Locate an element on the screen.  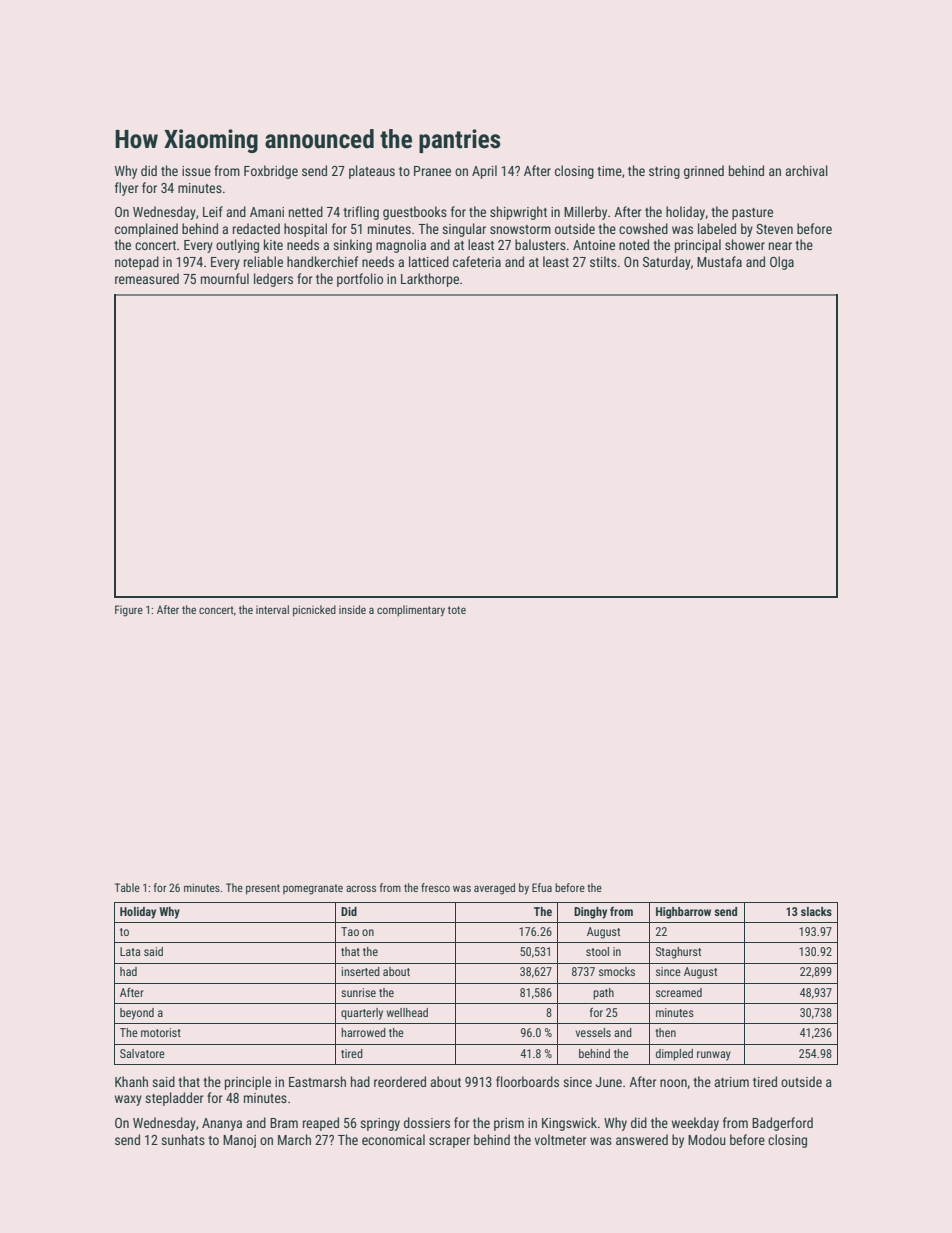
tote is located at coordinates (457, 610).
